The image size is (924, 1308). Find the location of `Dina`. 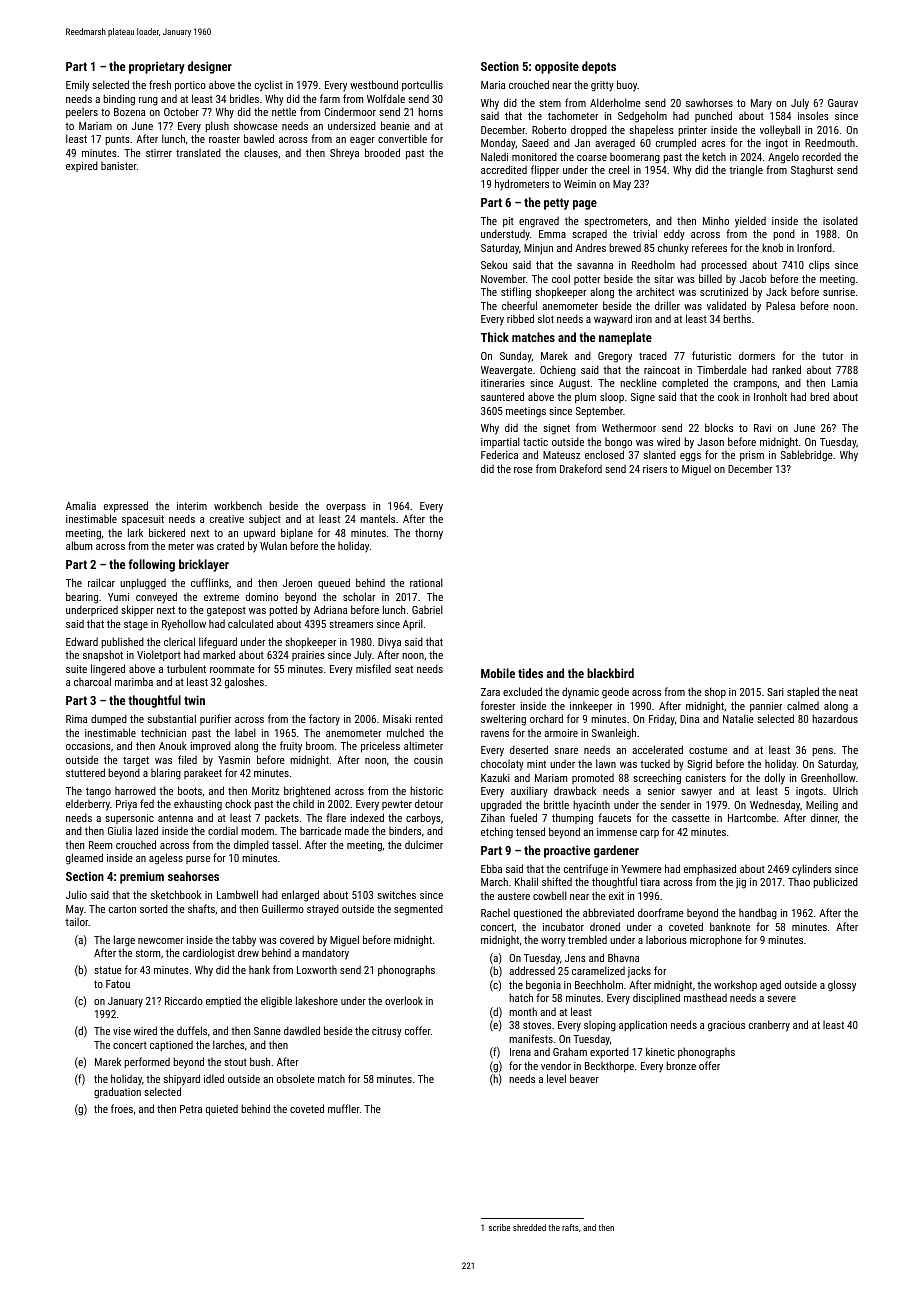

Dina is located at coordinates (689, 719).
